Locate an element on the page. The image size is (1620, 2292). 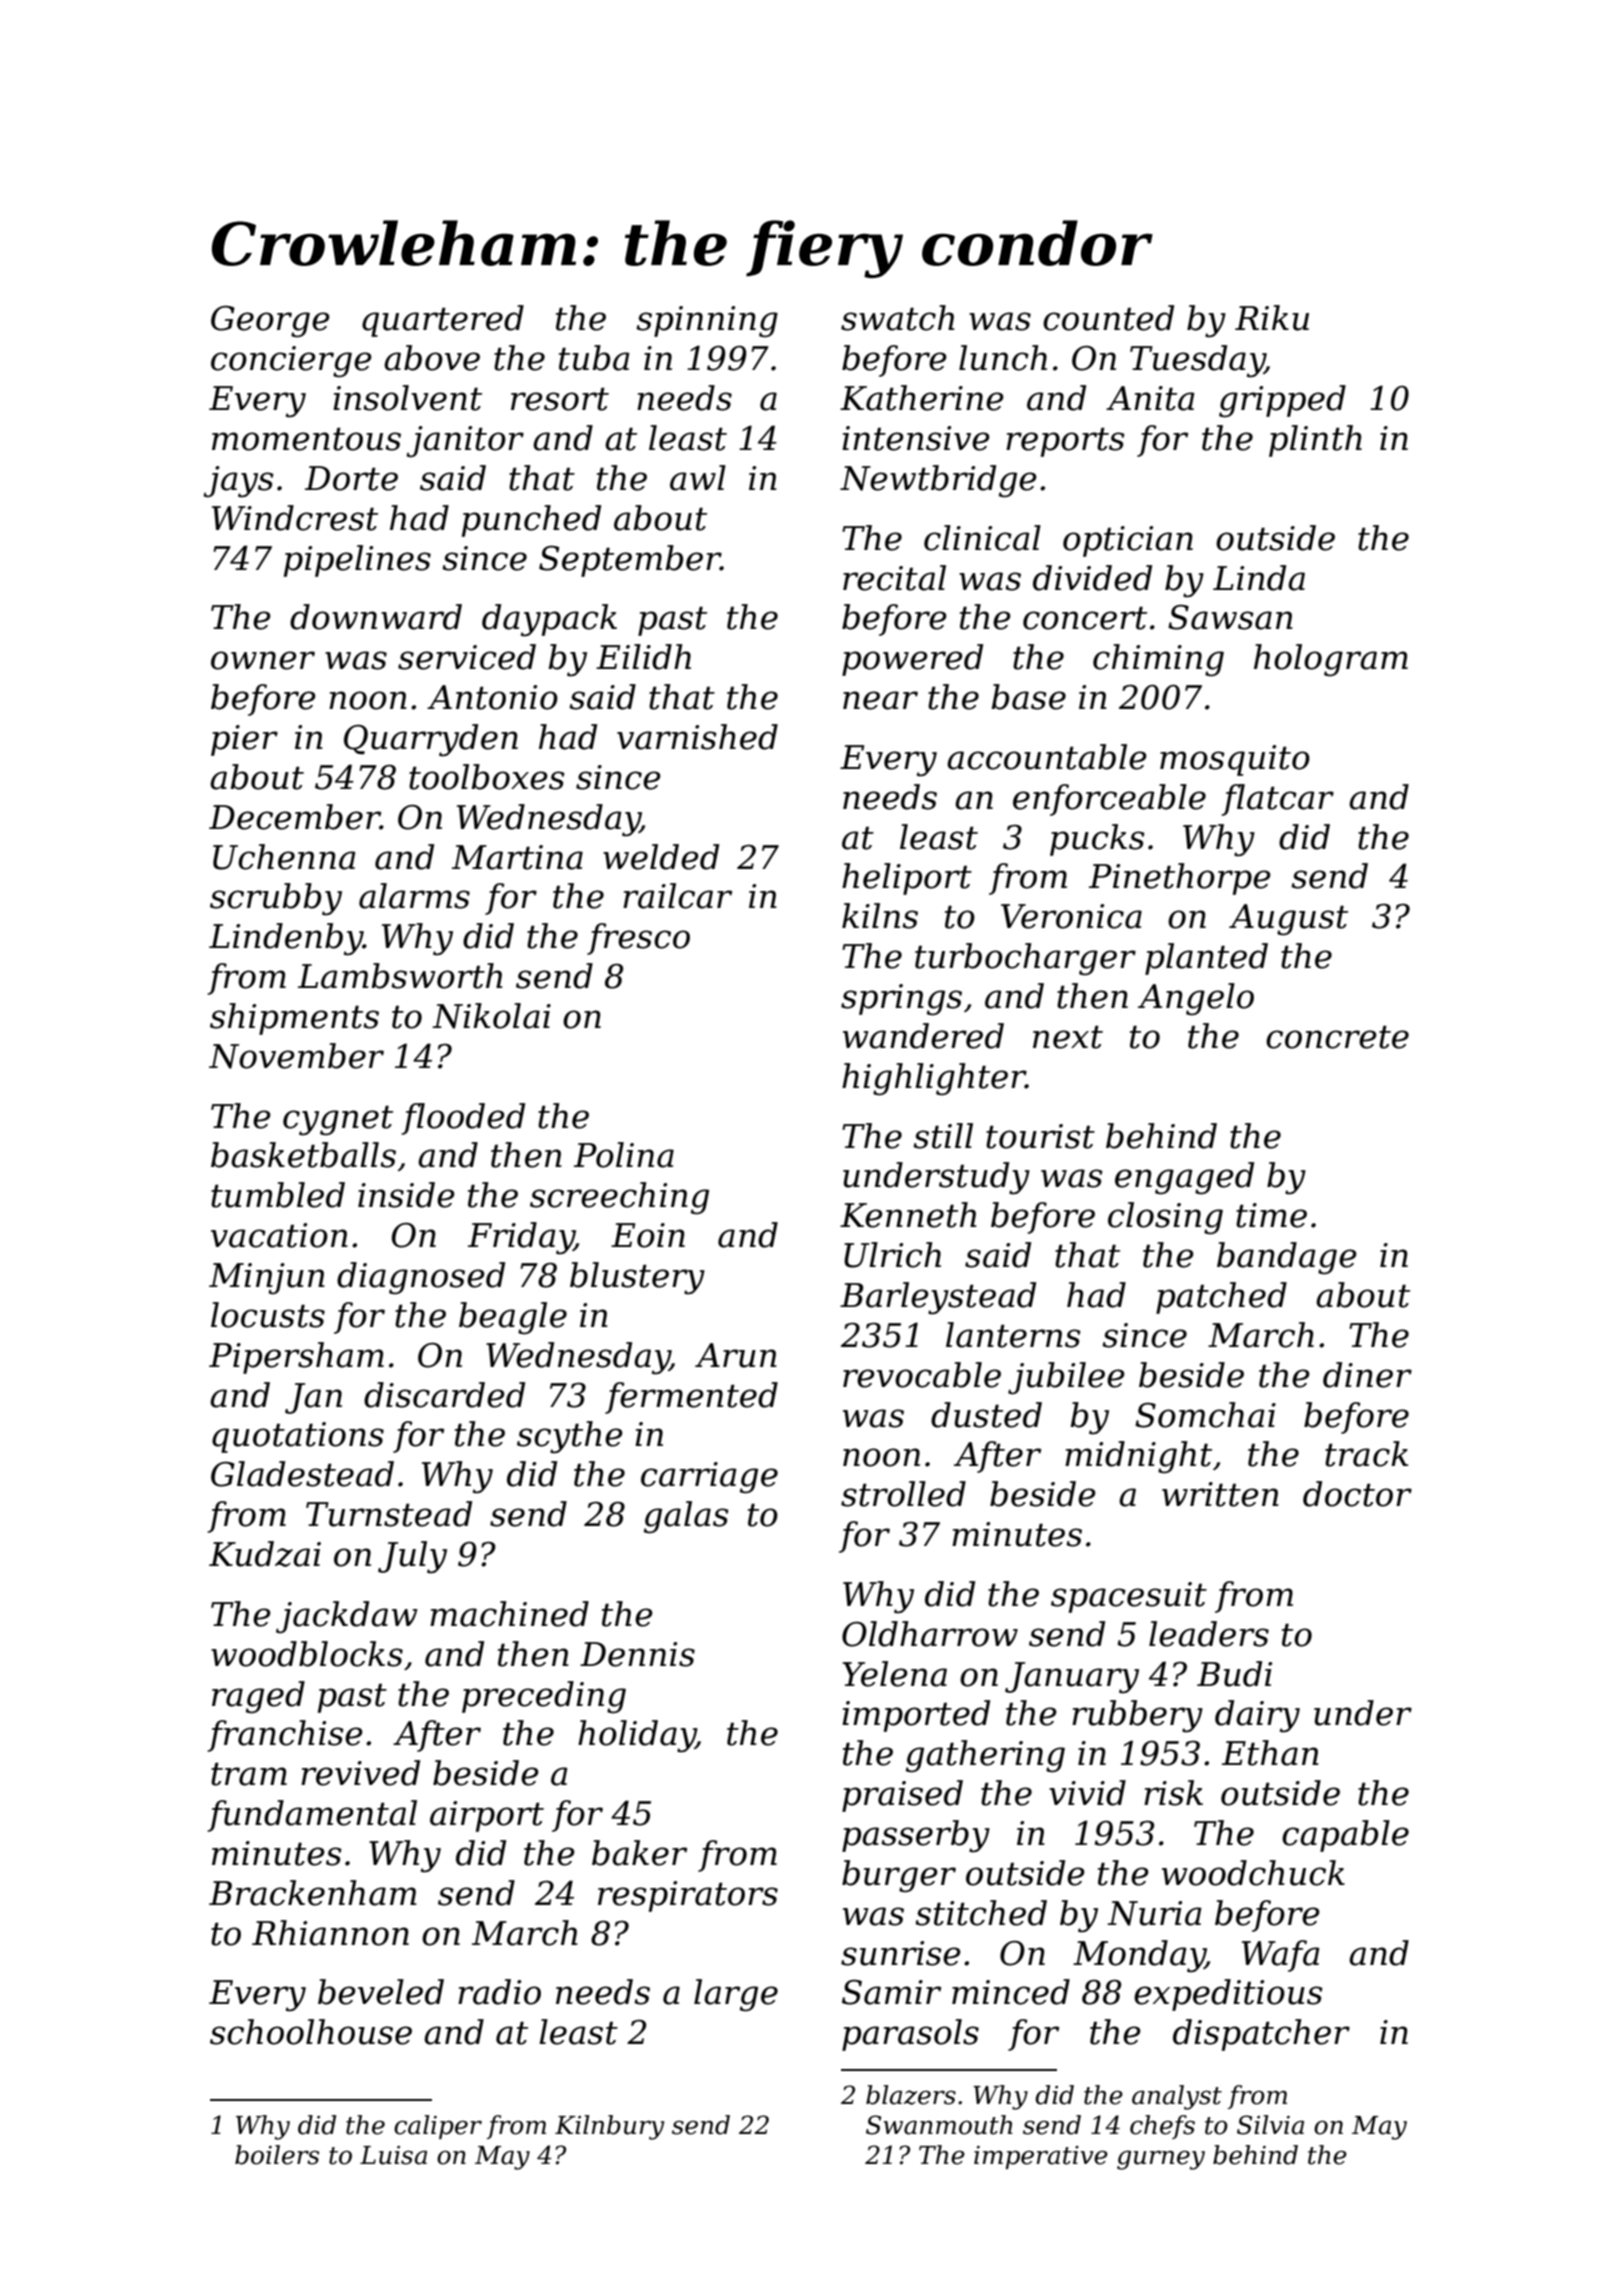
risk is located at coordinates (1173, 1793).
